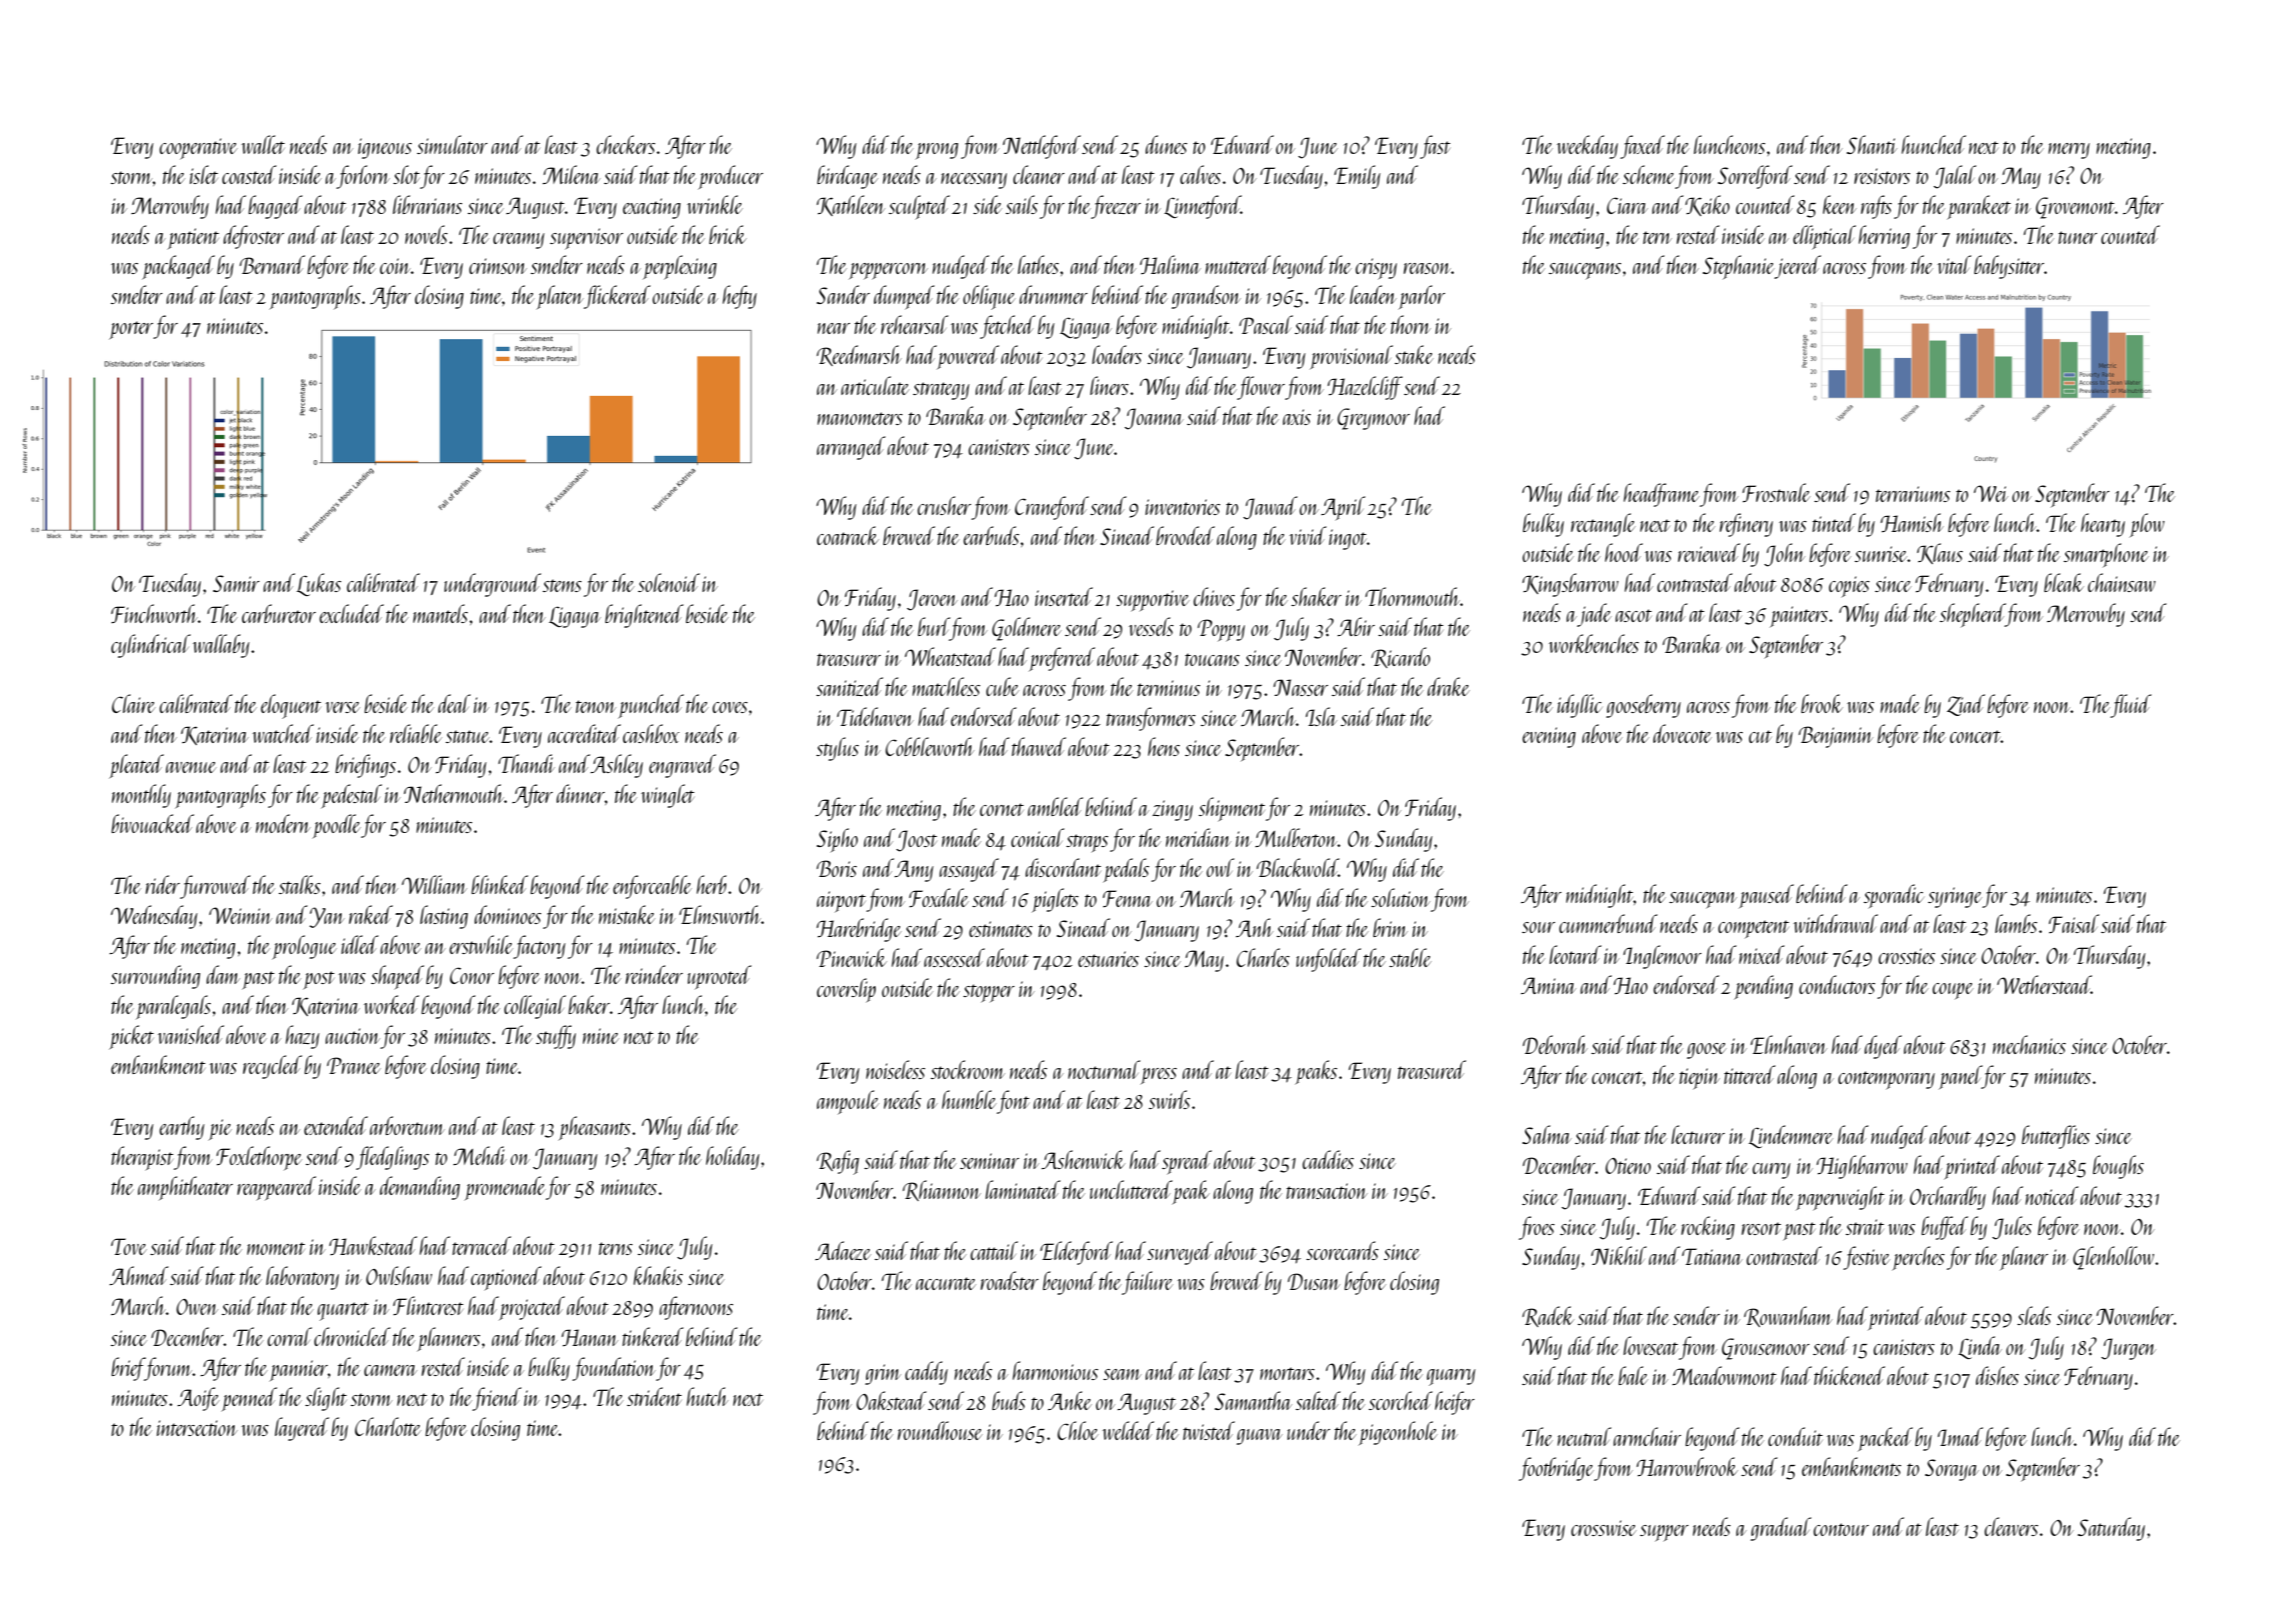 The width and height of the document is (2294, 1622). Describe the element at coordinates (837, 840) in the document. I see `Sipho` at that location.
